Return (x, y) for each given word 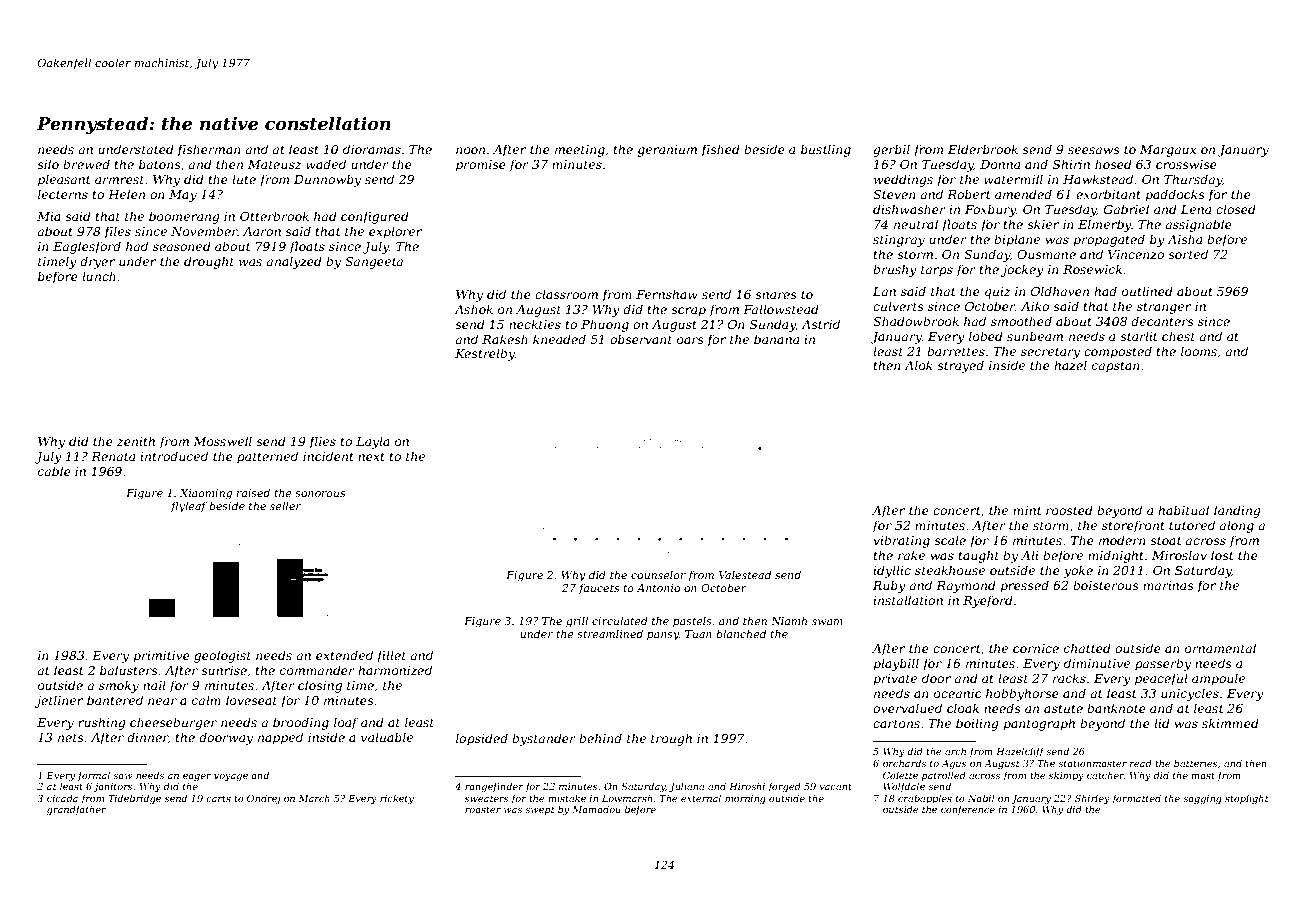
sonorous (320, 494)
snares (776, 295)
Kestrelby (485, 354)
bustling (826, 150)
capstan (1116, 367)
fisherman (209, 150)
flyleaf (189, 507)
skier (1043, 224)
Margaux (1168, 151)
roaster (483, 809)
